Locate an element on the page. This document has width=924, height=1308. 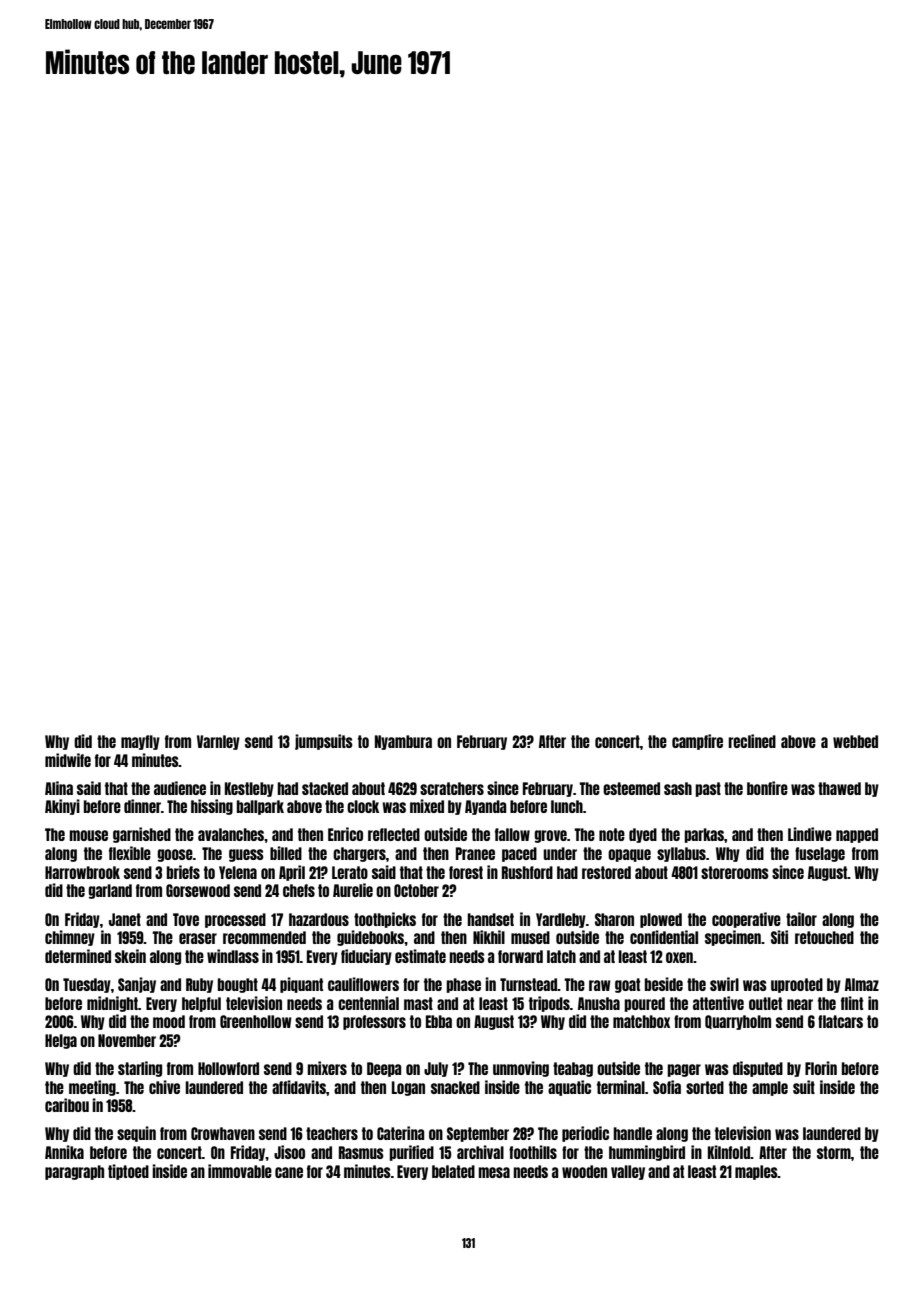
Nyambura is located at coordinates (403, 742).
